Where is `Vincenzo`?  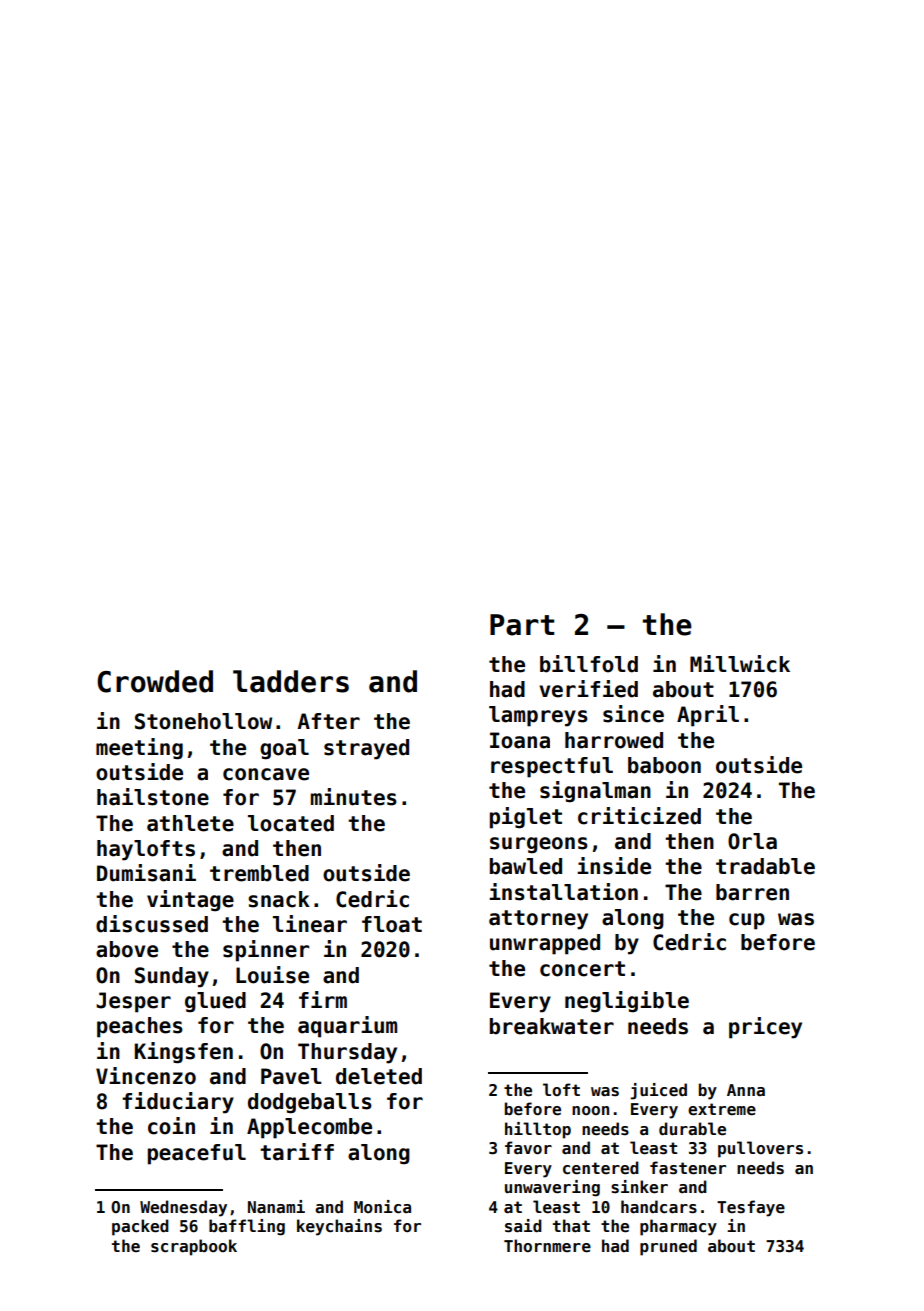
Vincenzo is located at coordinates (146, 1076).
